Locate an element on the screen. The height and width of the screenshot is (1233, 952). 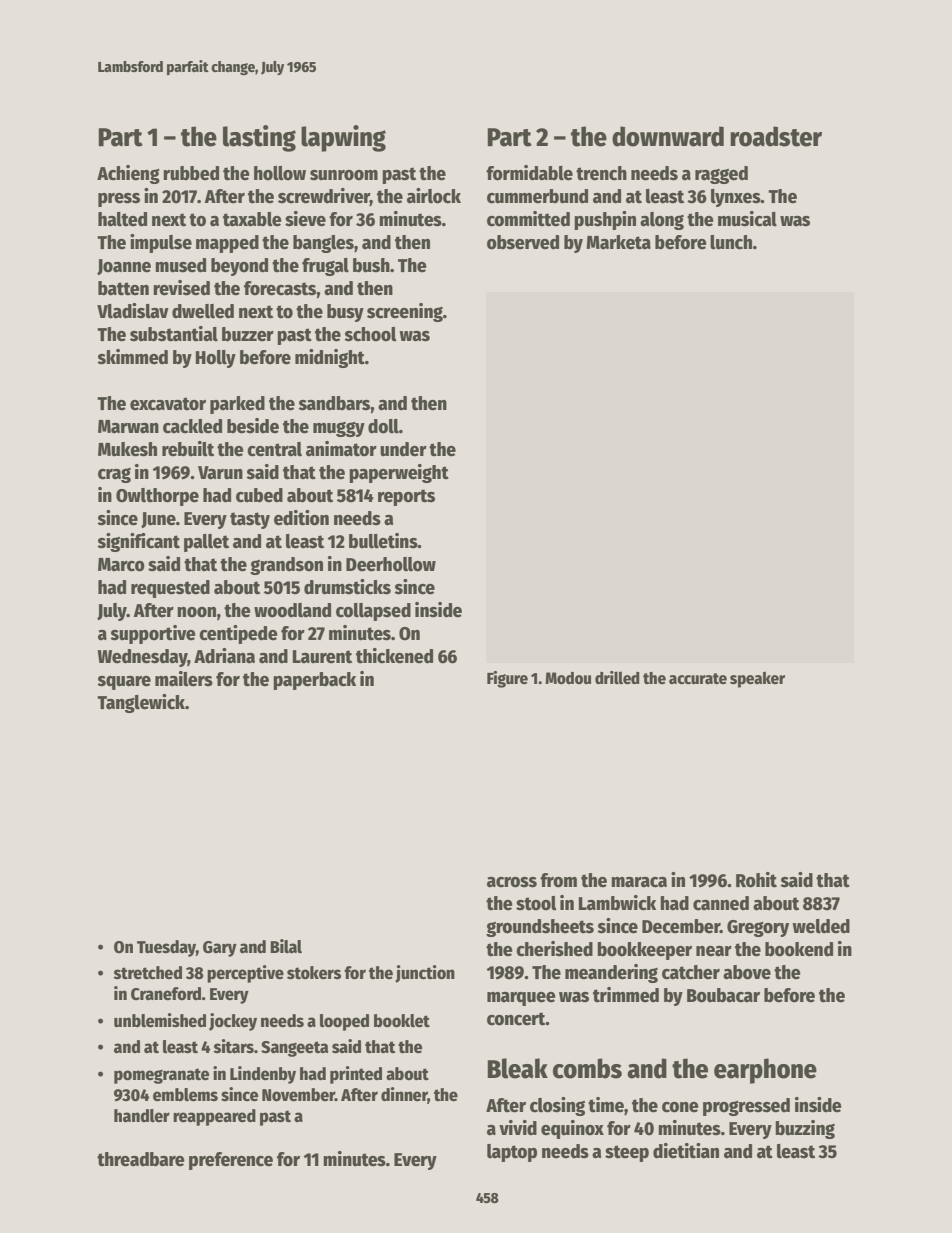
catcher is located at coordinates (691, 972).
